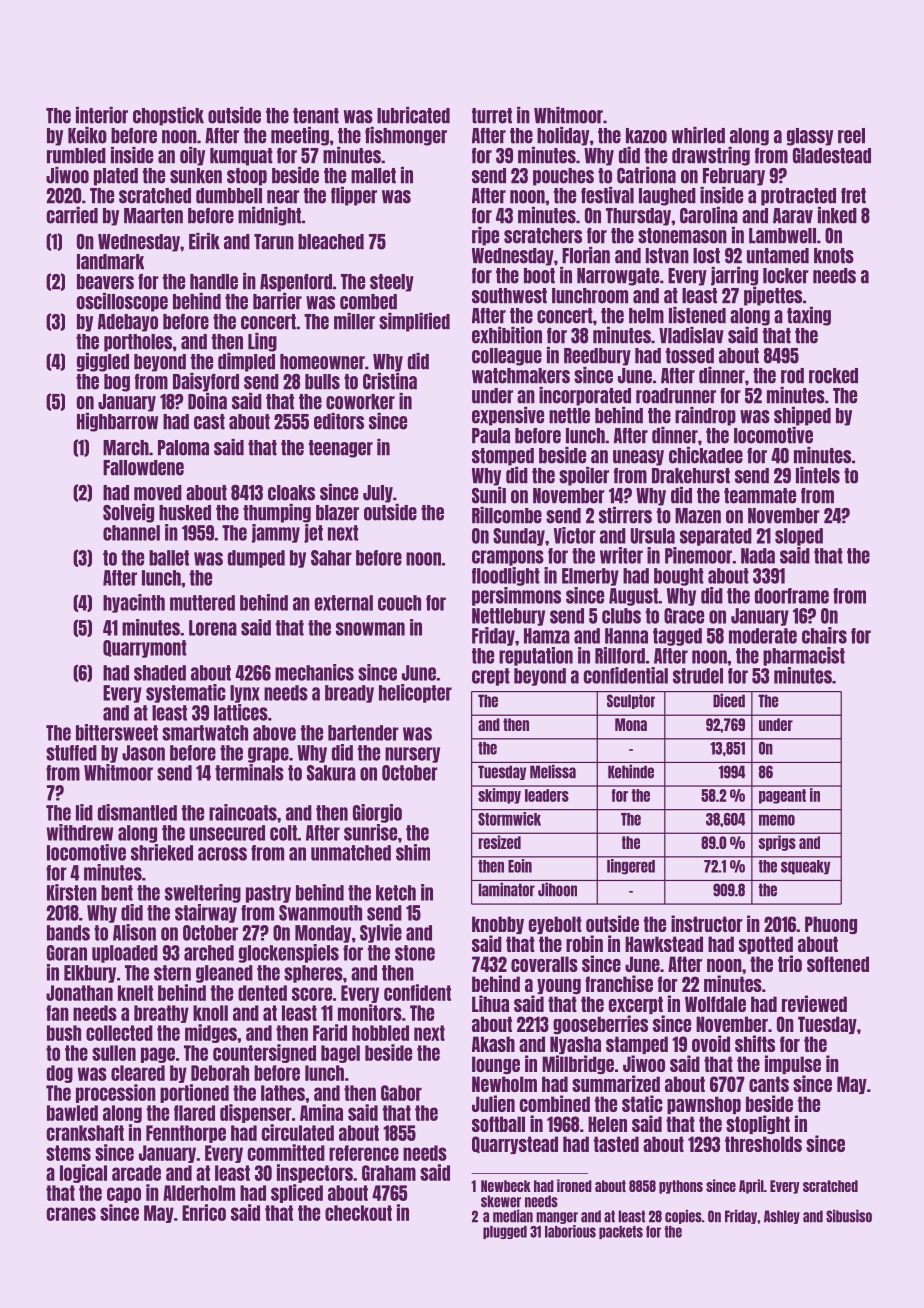 Image resolution: width=924 pixels, height=1308 pixels. Describe the element at coordinates (80, 832) in the screenshot. I see `withdrew` at that location.
